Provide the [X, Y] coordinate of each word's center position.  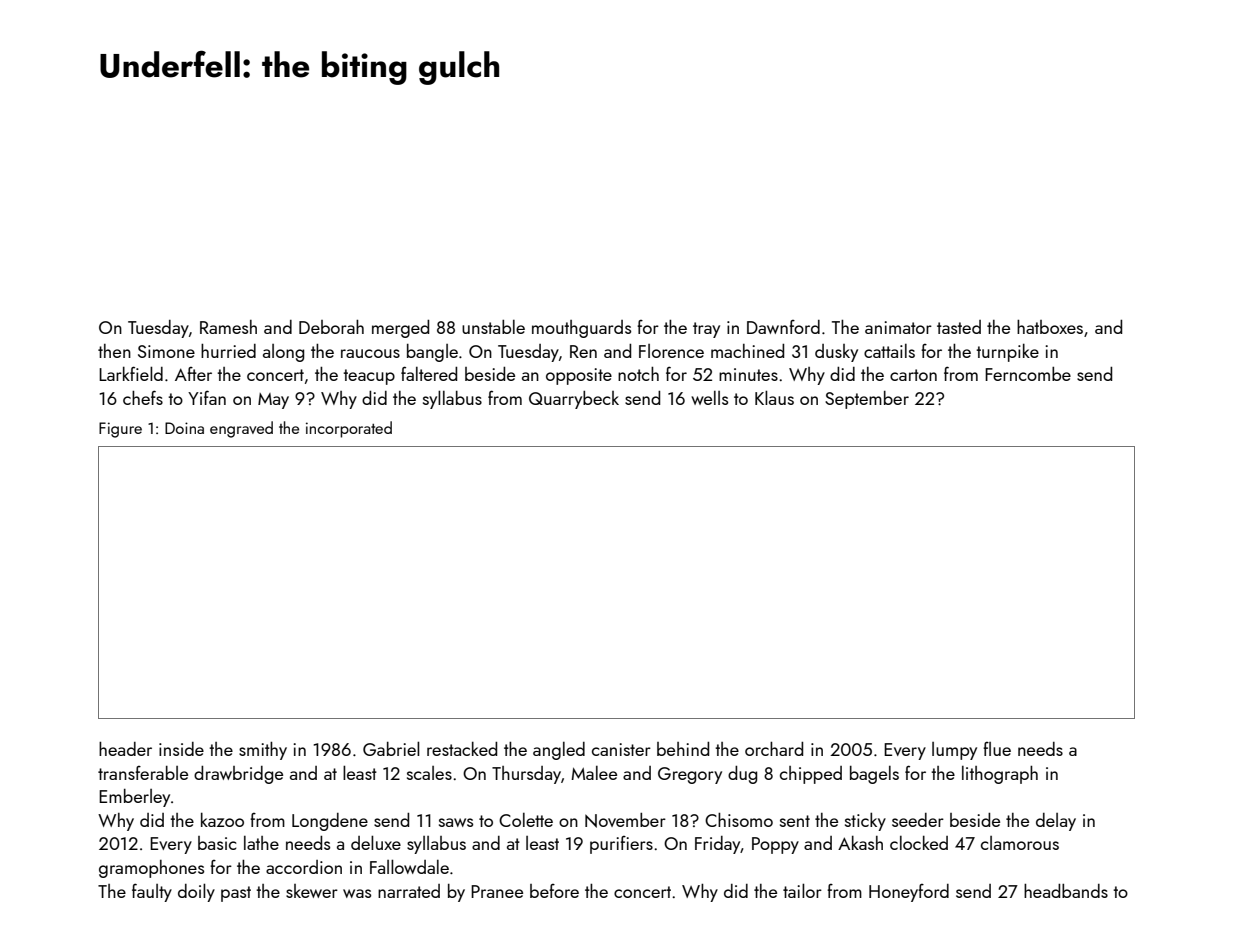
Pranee [497, 891]
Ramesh [228, 327]
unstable [493, 327]
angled [559, 751]
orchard [774, 749]
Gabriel [391, 748]
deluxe [376, 842]
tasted [959, 327]
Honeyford [909, 893]
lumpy [954, 751]
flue [997, 749]
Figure [120, 430]
